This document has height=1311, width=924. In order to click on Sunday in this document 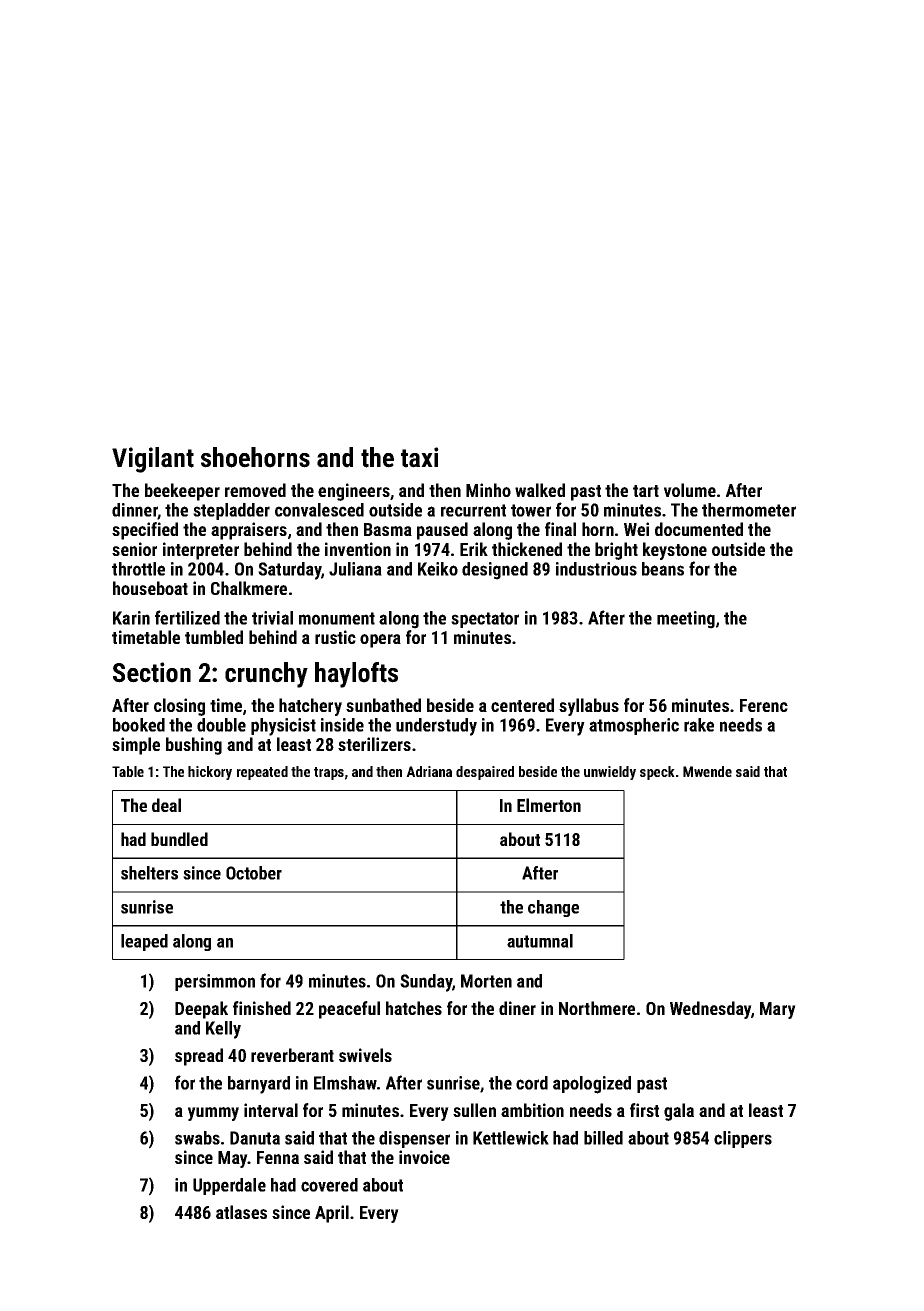, I will do `click(426, 983)`.
